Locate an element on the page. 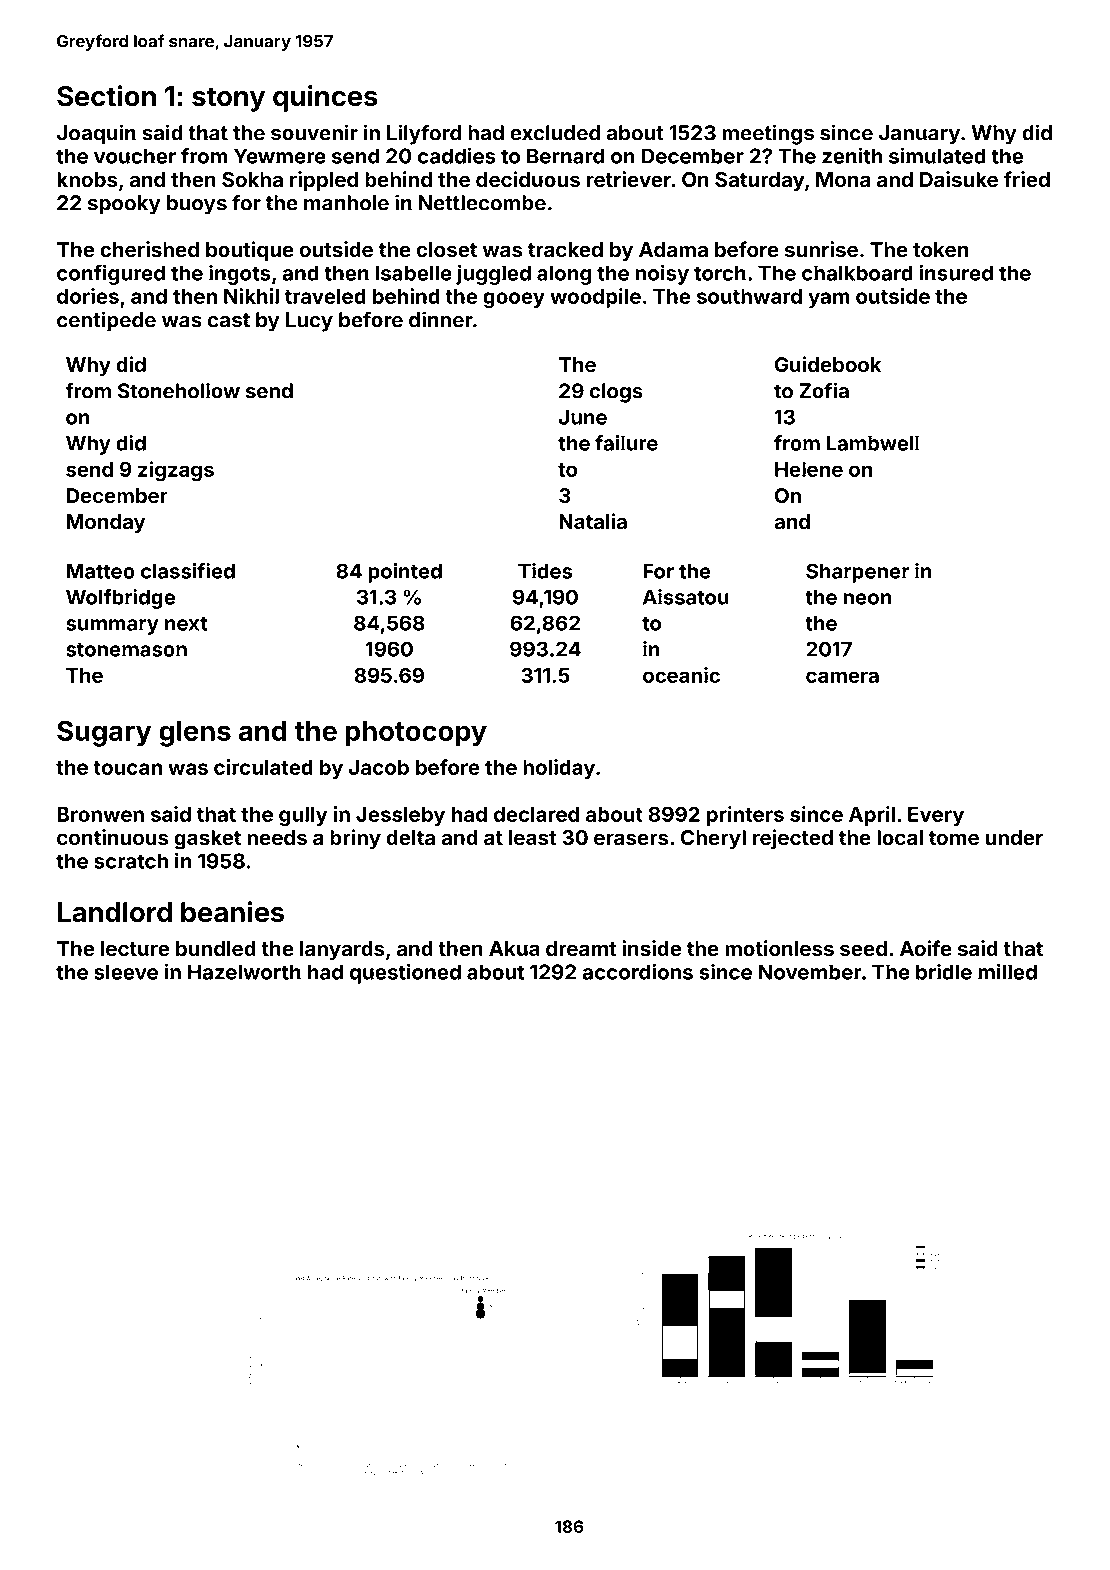 The width and height of the document is (1110, 1570). Wolfbridge is located at coordinates (120, 599).
